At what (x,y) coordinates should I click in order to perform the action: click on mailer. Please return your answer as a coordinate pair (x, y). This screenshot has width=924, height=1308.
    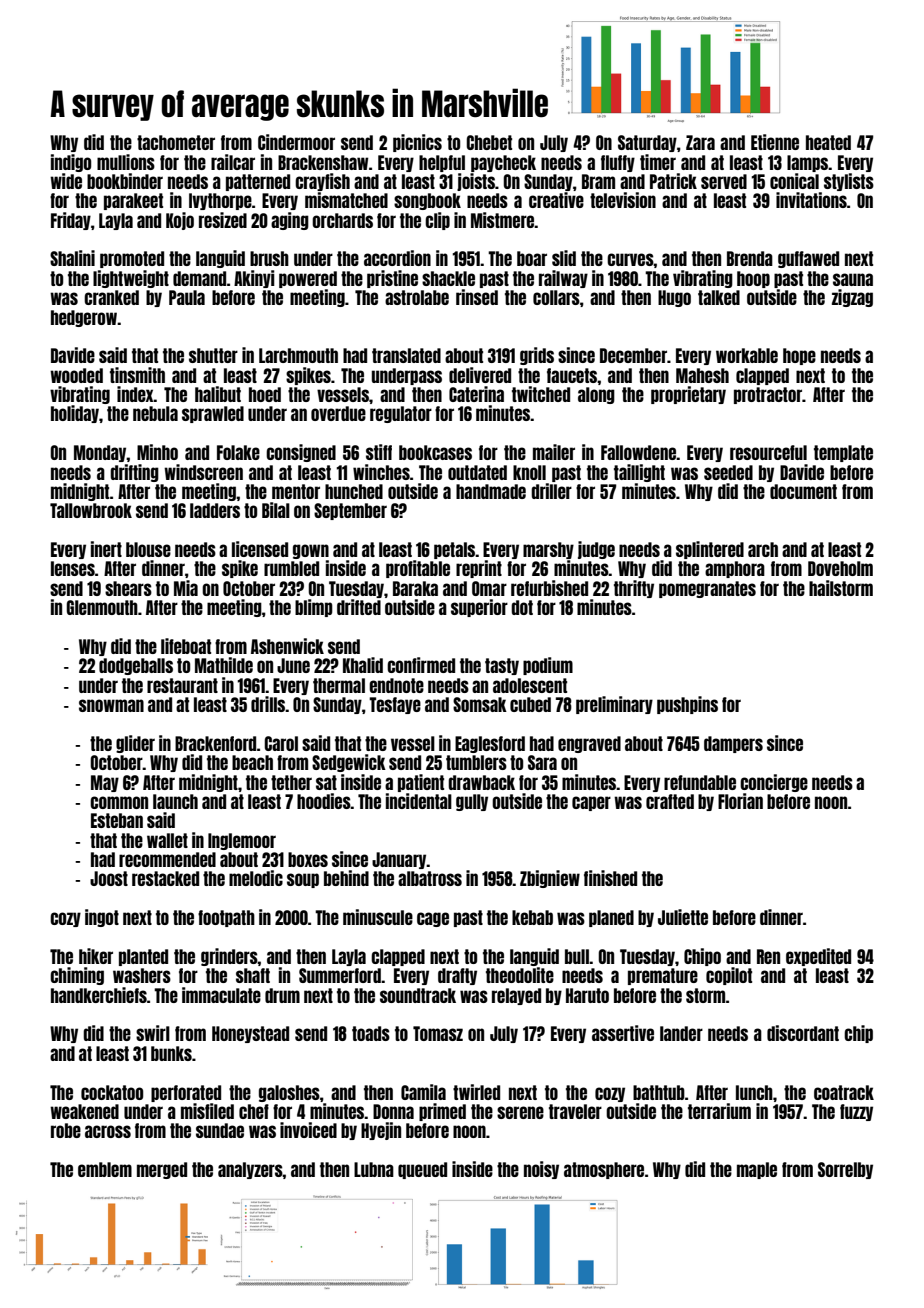
    Looking at the image, I should click on (554, 452).
